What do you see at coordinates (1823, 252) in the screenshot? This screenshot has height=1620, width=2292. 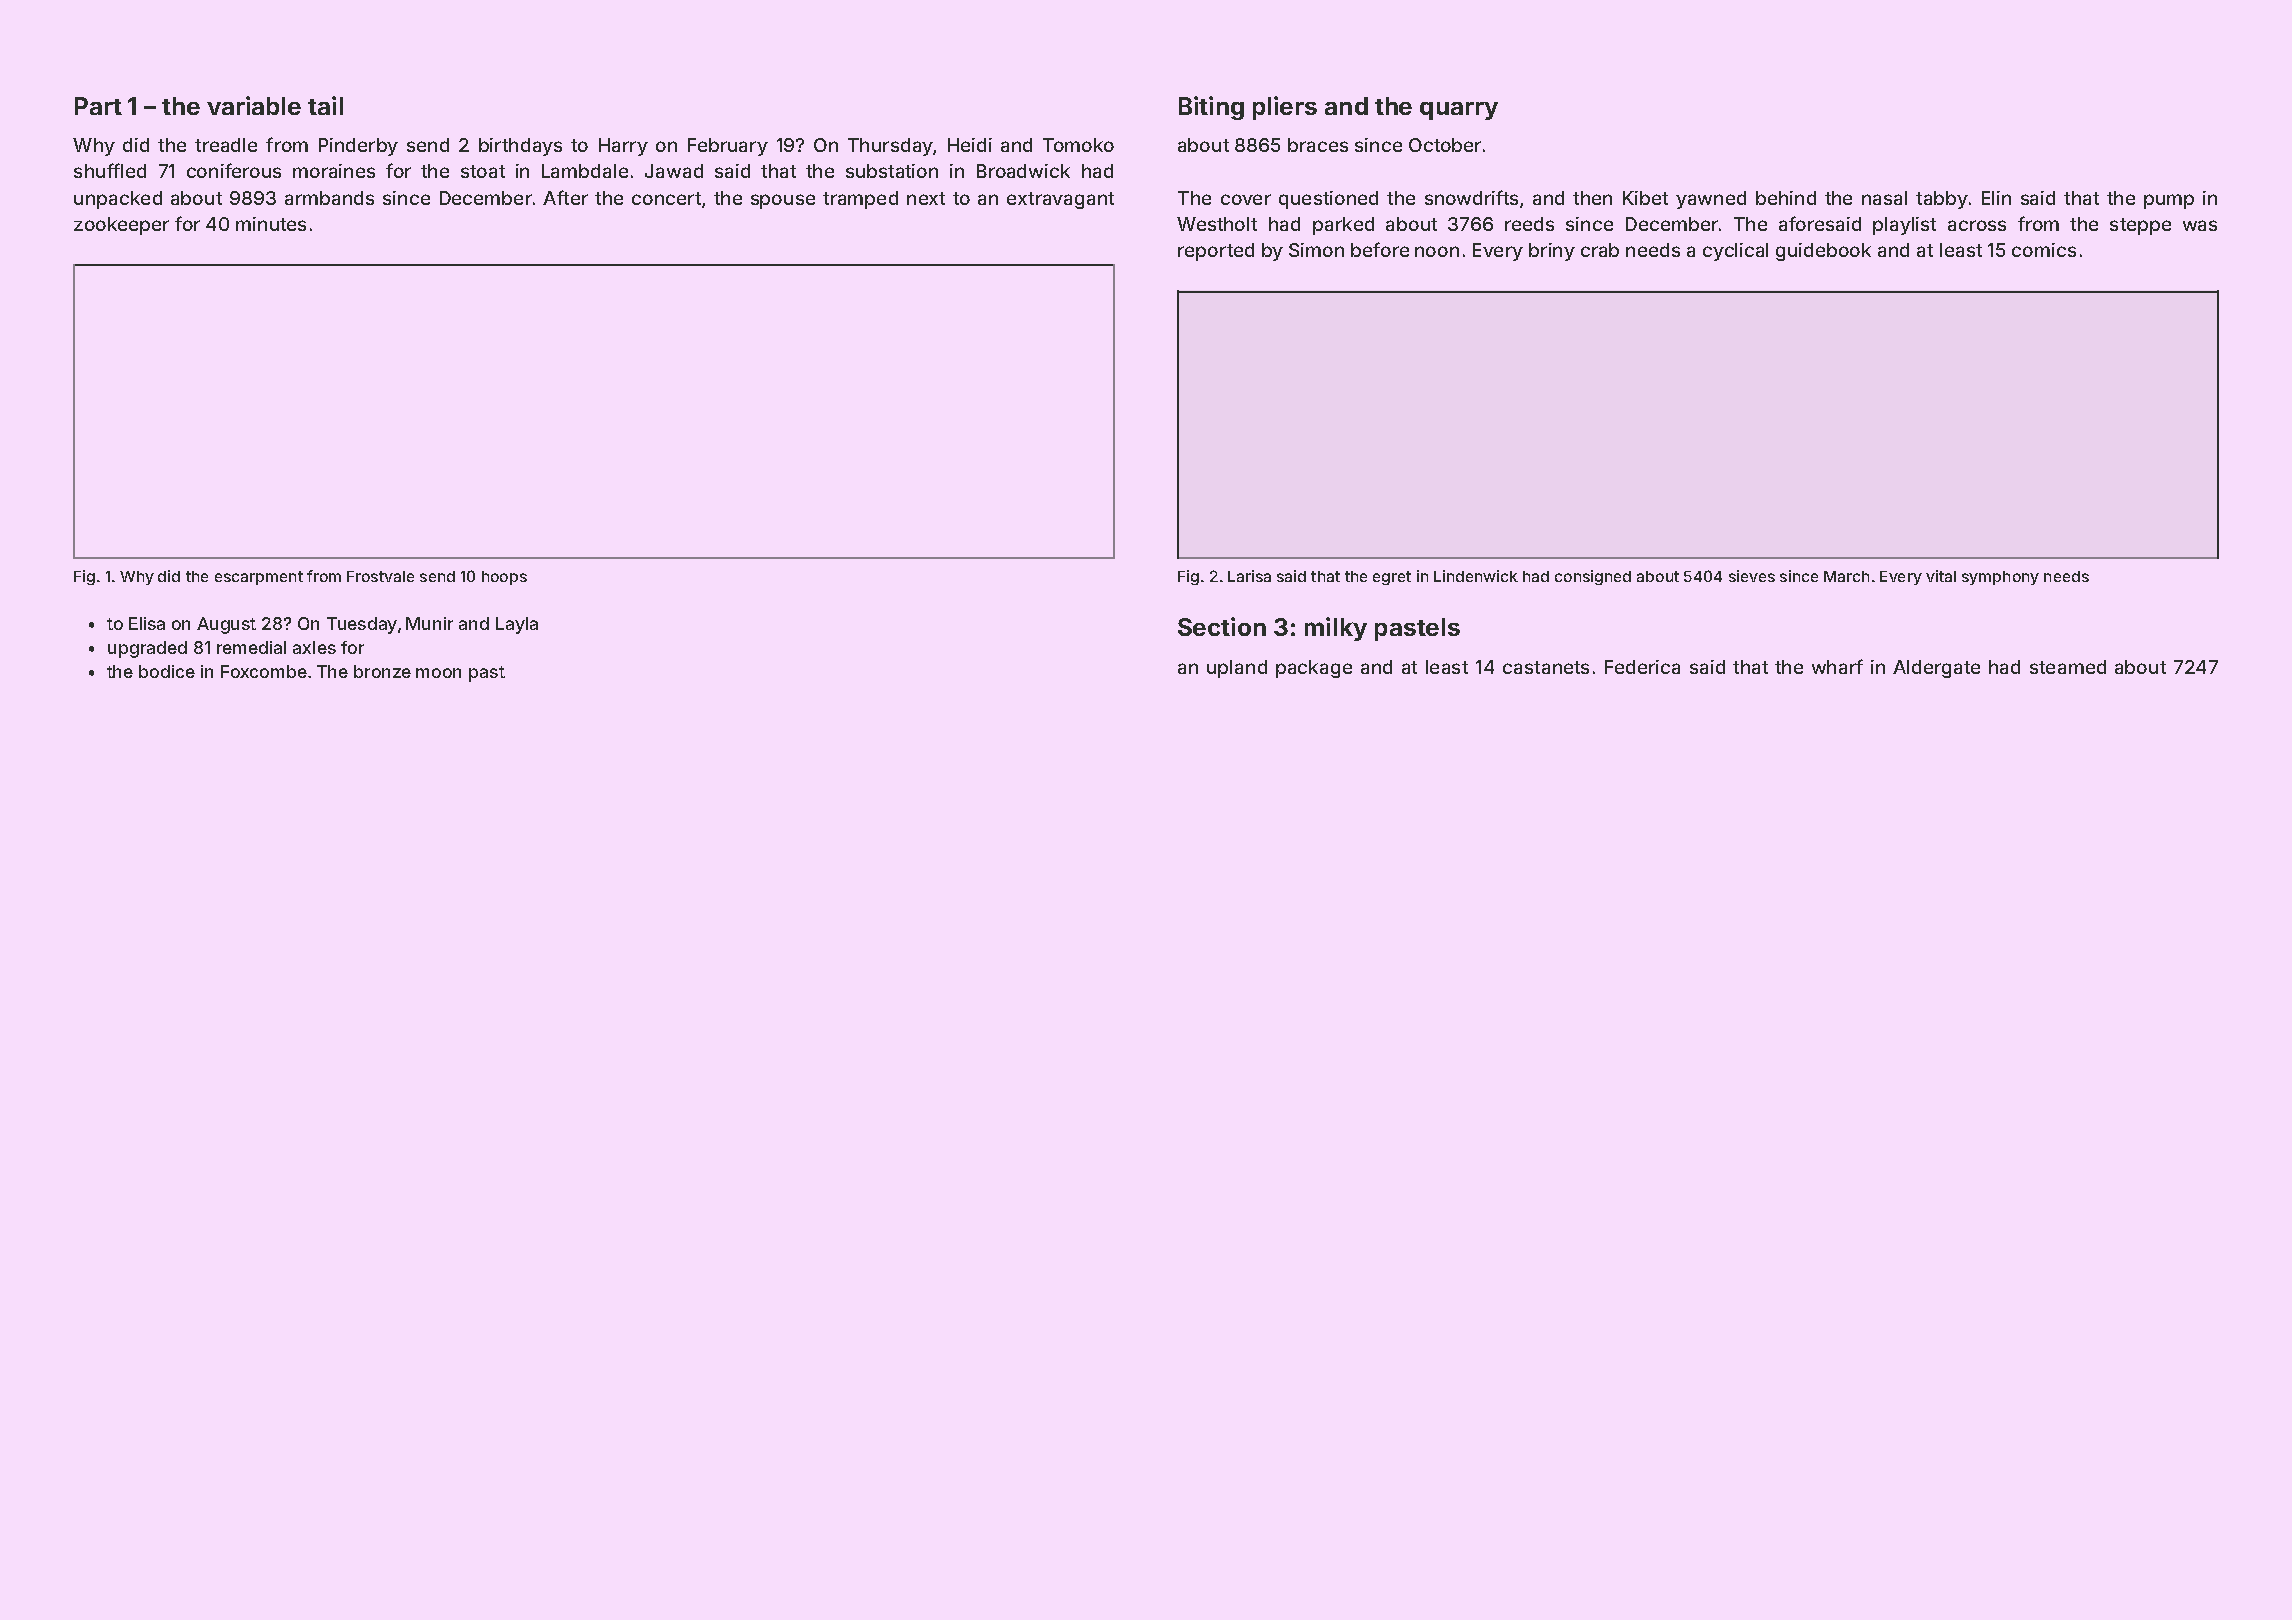 I see `guidebook` at bounding box center [1823, 252].
